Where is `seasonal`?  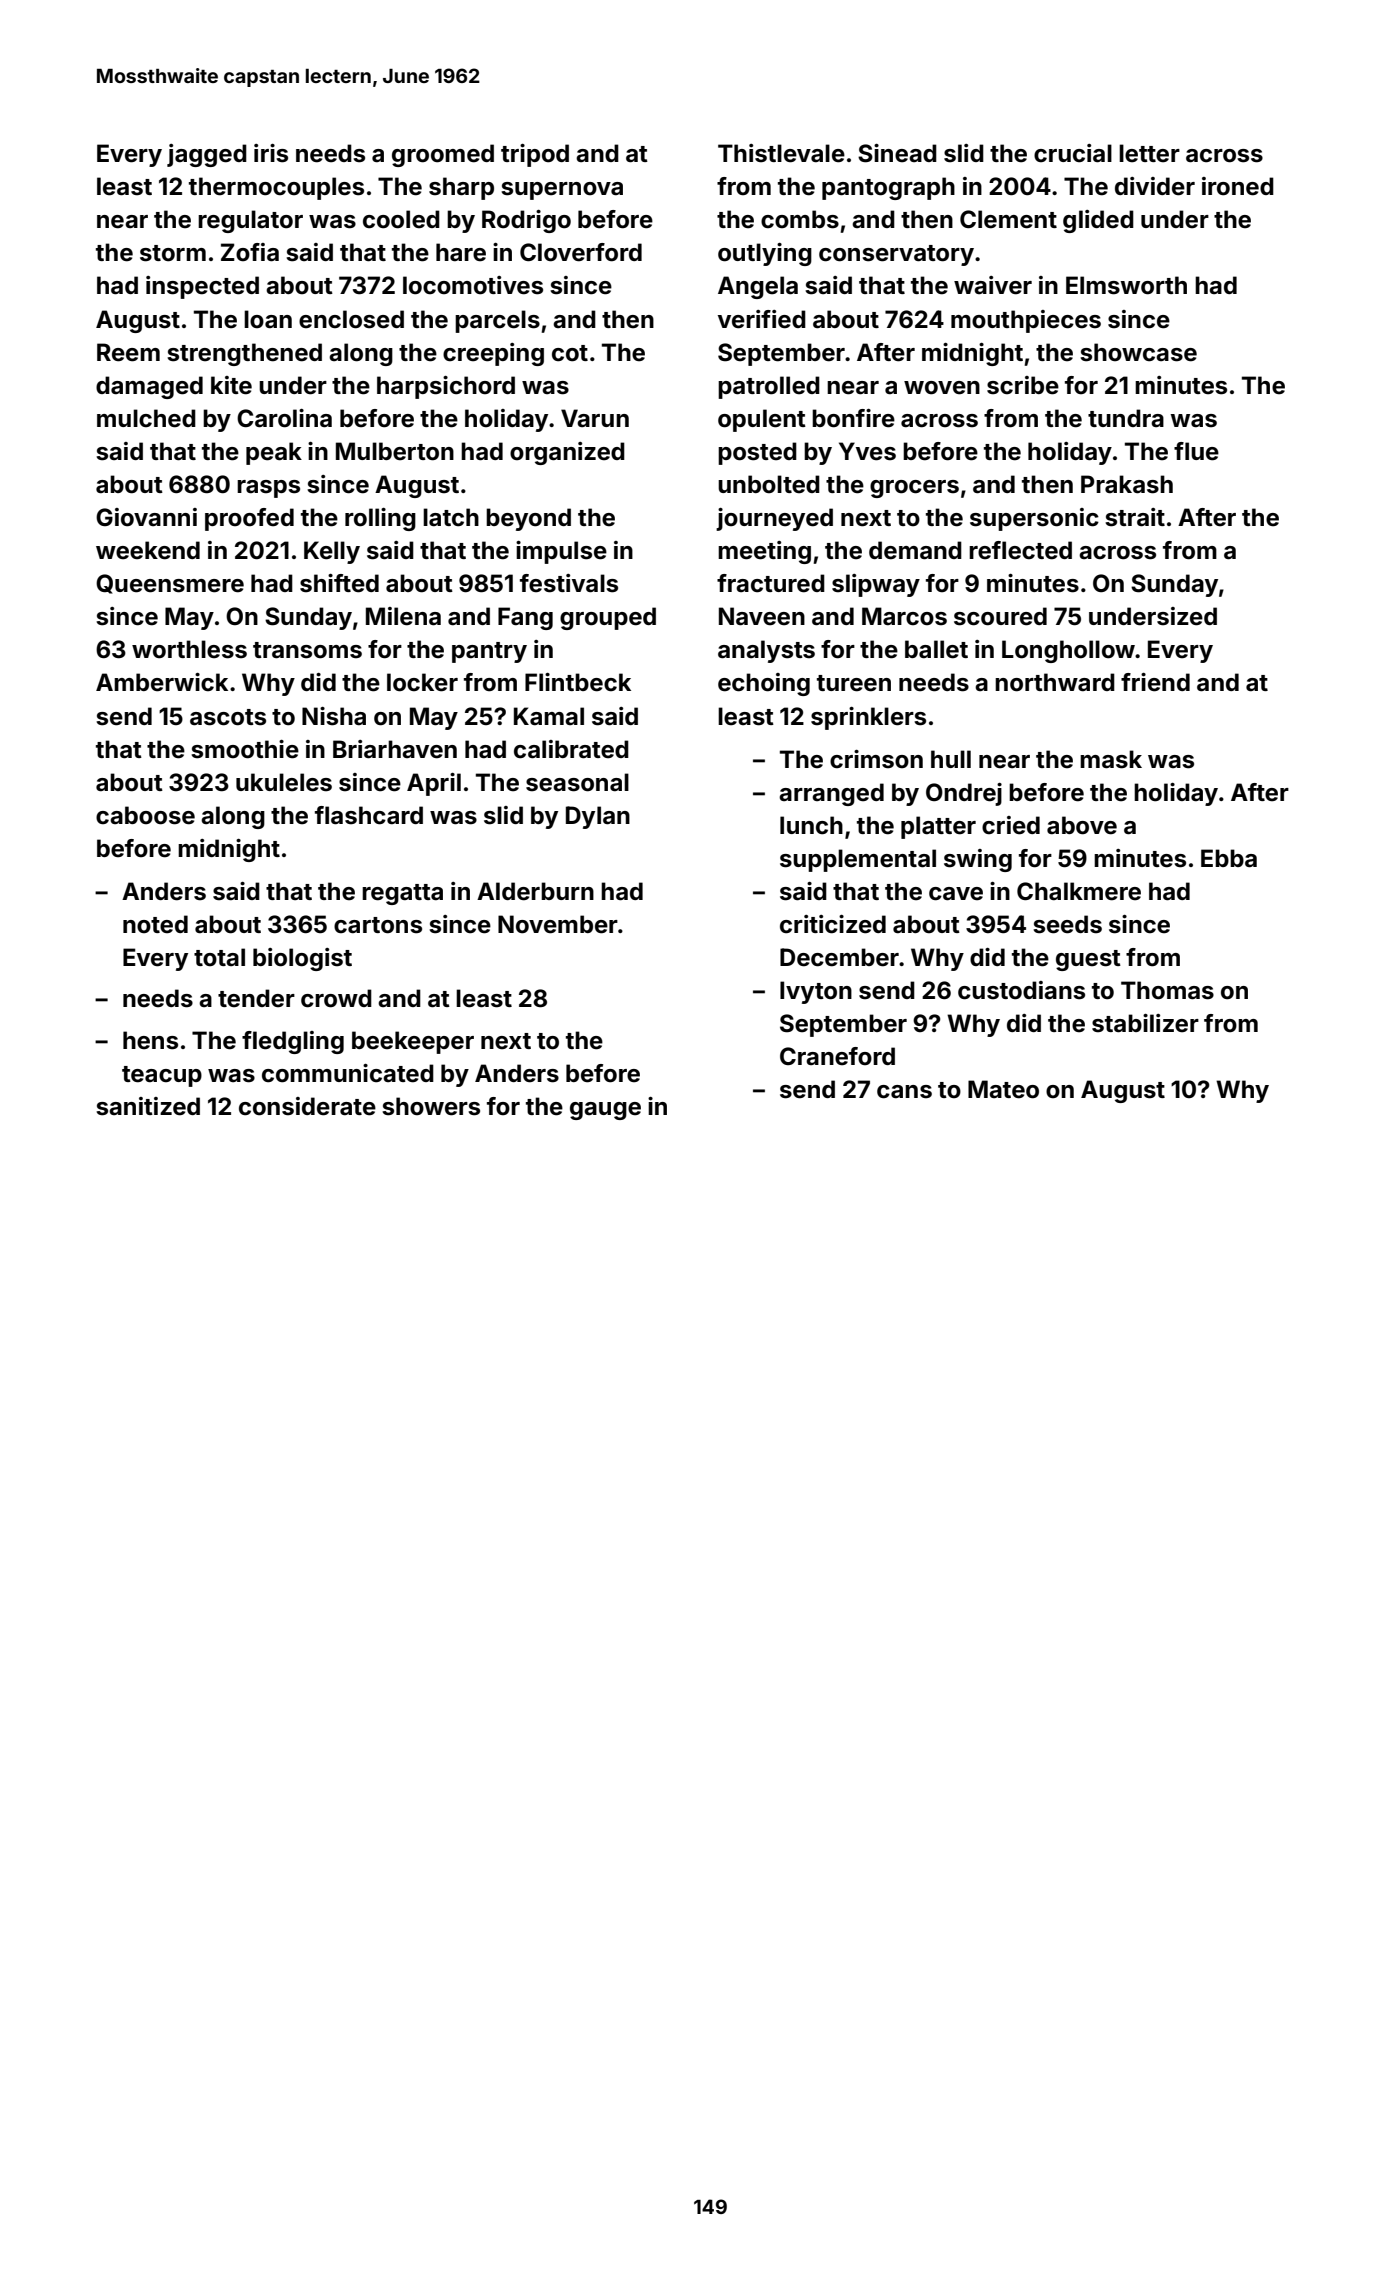 seasonal is located at coordinates (577, 782).
